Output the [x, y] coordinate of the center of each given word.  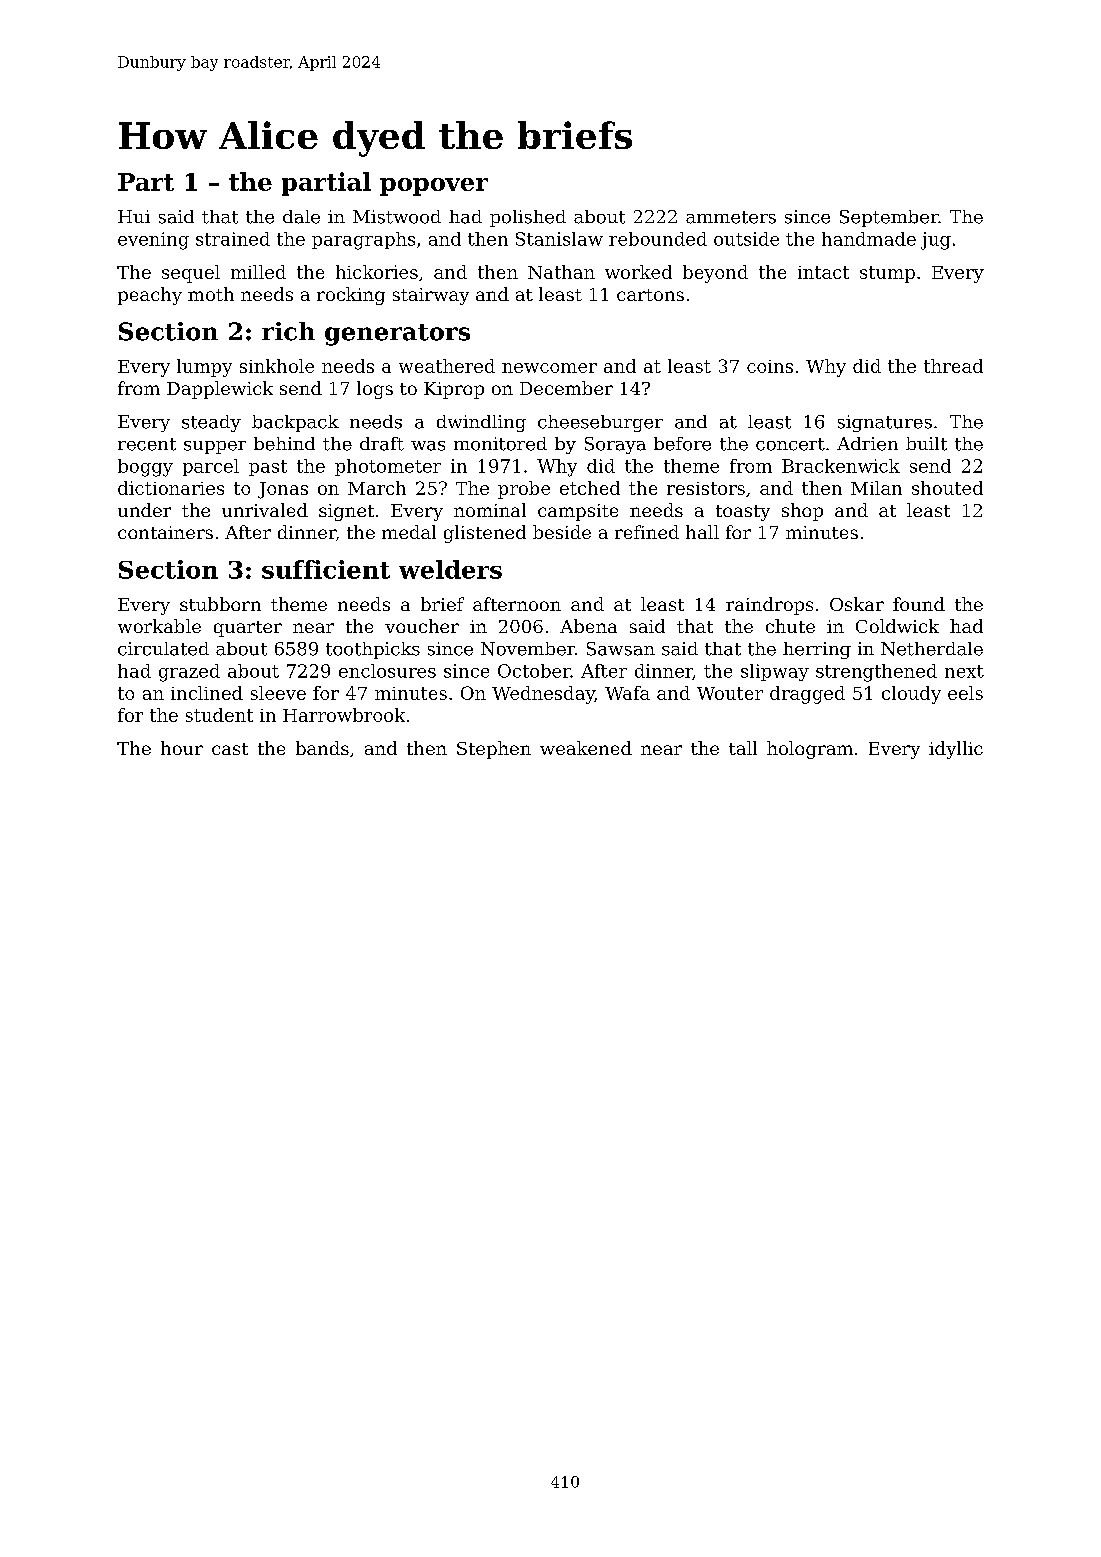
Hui [134, 216]
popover [434, 187]
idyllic [956, 750]
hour [182, 748]
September [889, 218]
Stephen [494, 750]
